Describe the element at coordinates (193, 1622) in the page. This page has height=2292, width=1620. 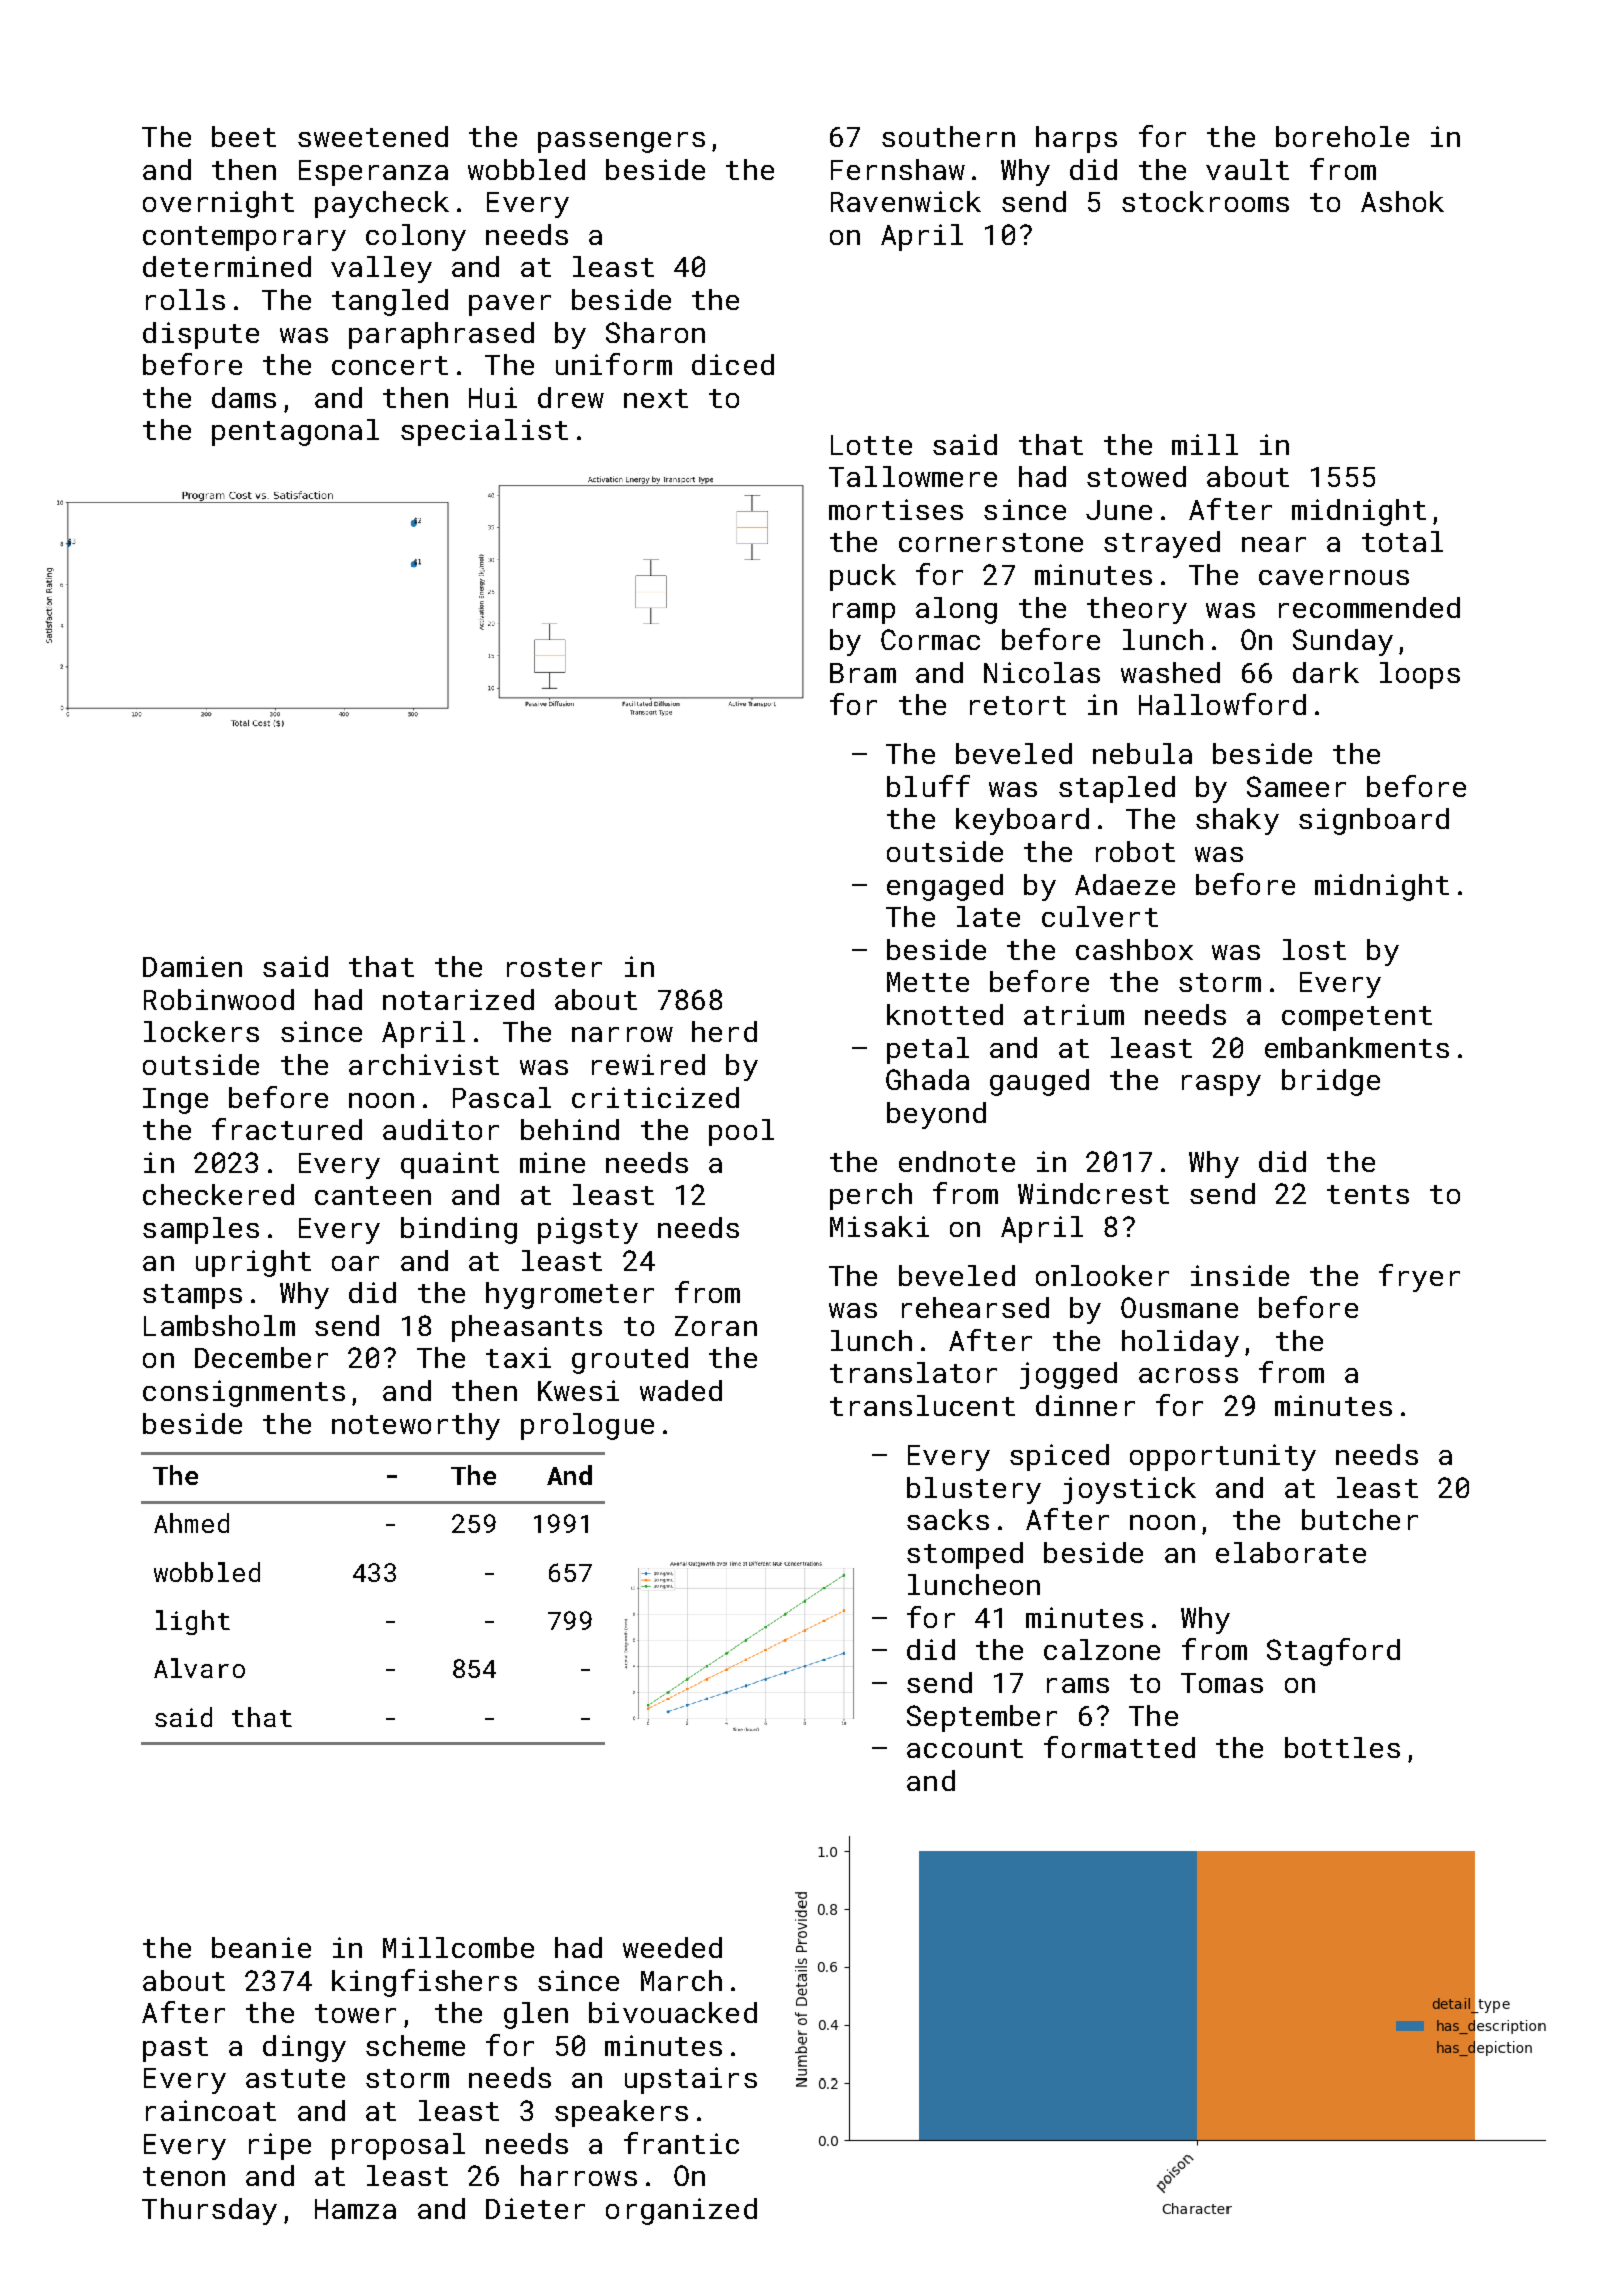
I see `light` at that location.
